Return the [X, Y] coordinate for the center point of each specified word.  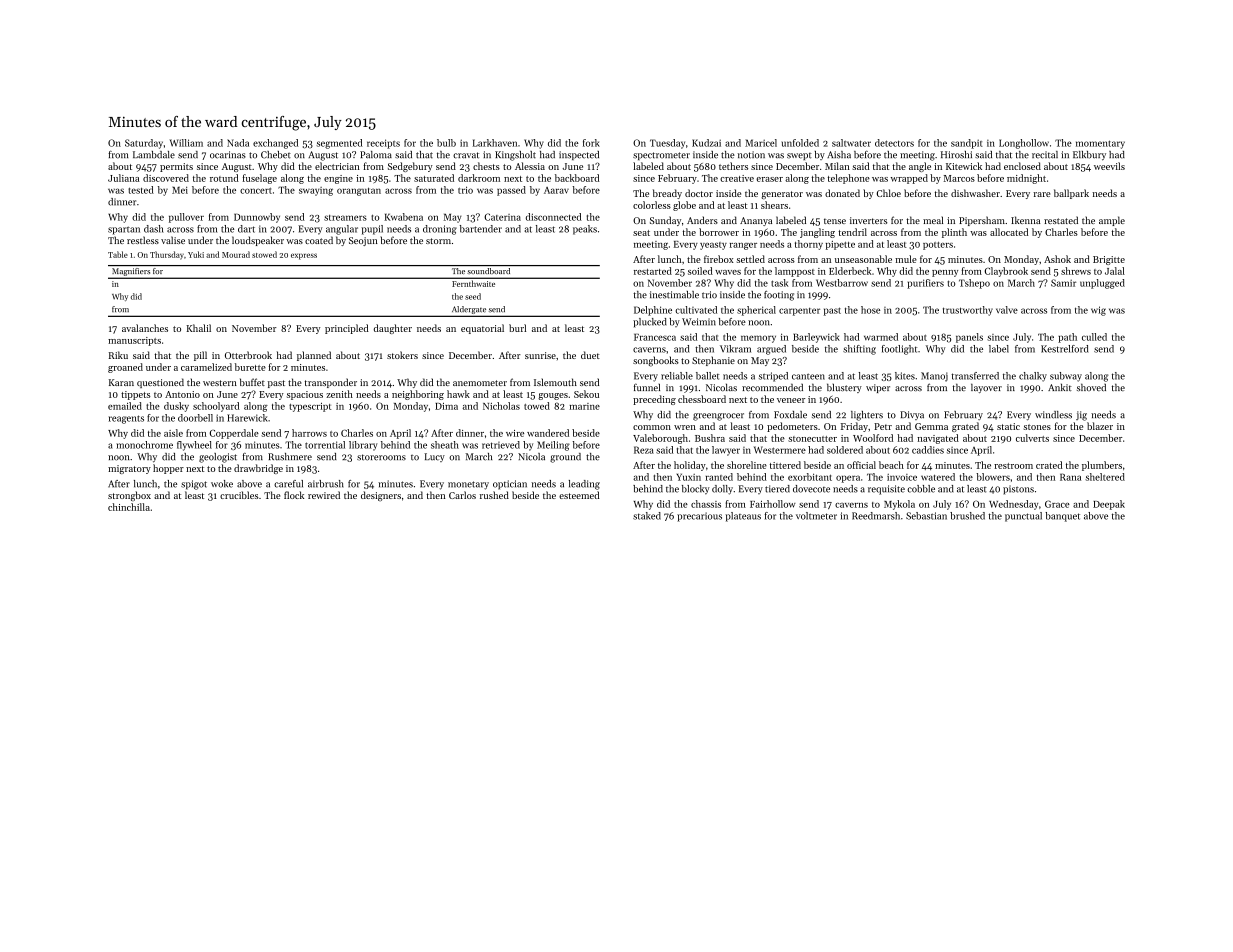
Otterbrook [248, 355]
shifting [859, 350]
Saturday [144, 144]
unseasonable [863, 259]
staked [647, 516]
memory [758, 339]
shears [774, 205]
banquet [1062, 517]
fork [591, 143]
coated [319, 240]
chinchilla [129, 507]
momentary [1100, 144]
